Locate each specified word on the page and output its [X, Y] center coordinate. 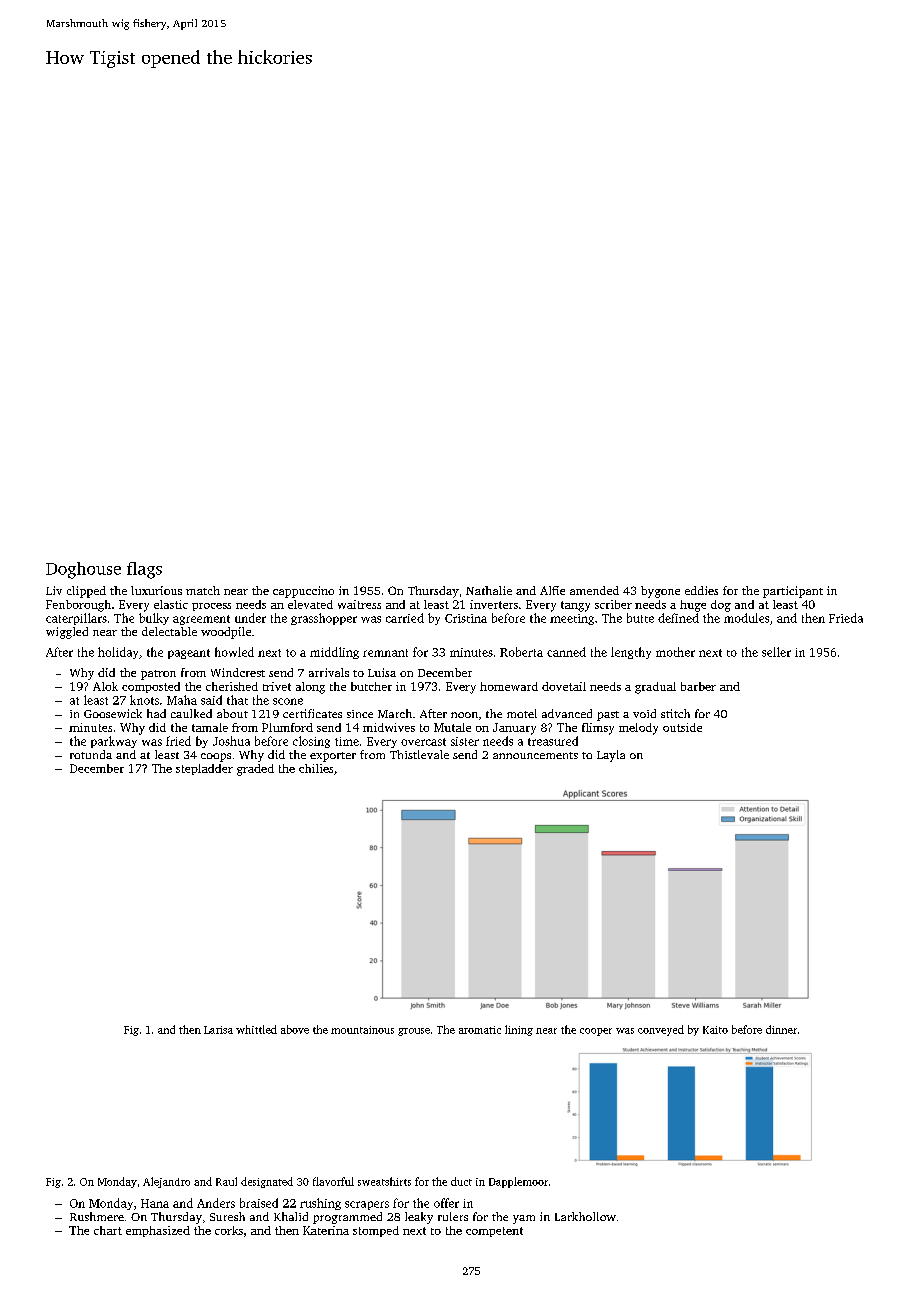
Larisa [218, 1030]
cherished [232, 686]
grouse [414, 1032]
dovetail [564, 686]
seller [776, 652]
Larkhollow [585, 1216]
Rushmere [97, 1216]
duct [461, 1181]
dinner [781, 1029]
